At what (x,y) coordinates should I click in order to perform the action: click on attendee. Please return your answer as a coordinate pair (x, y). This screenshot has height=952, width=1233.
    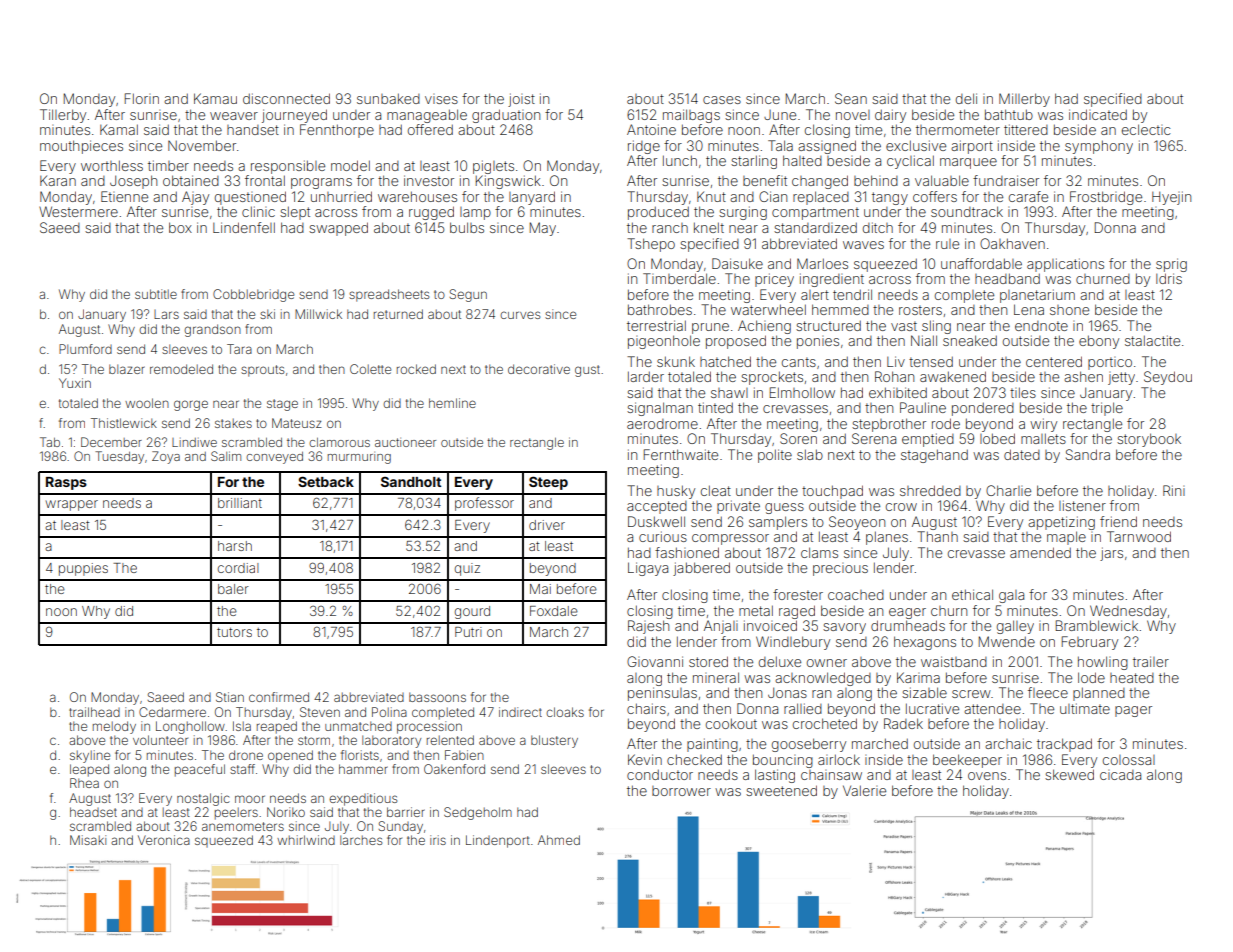
    Looking at the image, I should click on (992, 709).
